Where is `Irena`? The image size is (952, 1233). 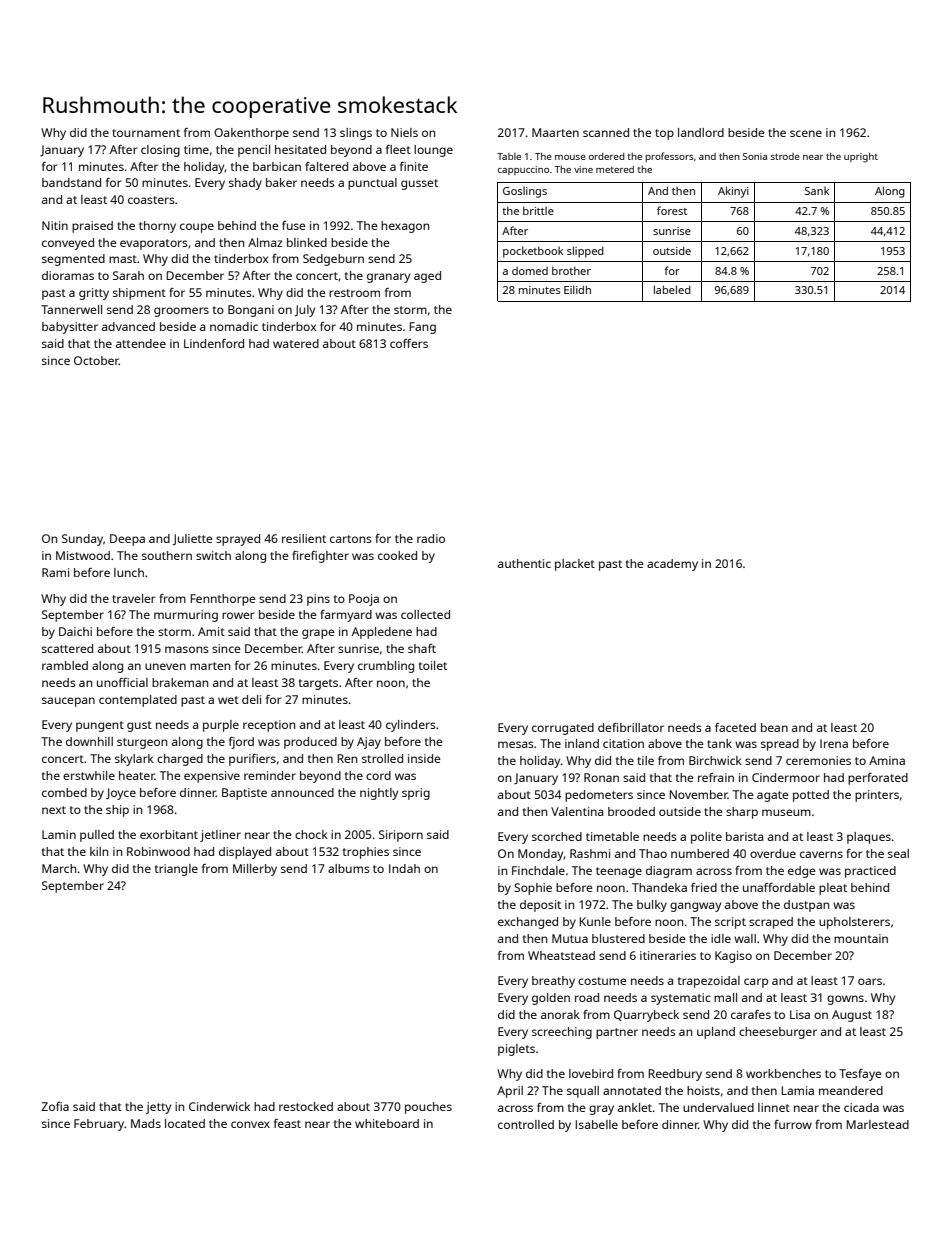 Irena is located at coordinates (834, 743).
